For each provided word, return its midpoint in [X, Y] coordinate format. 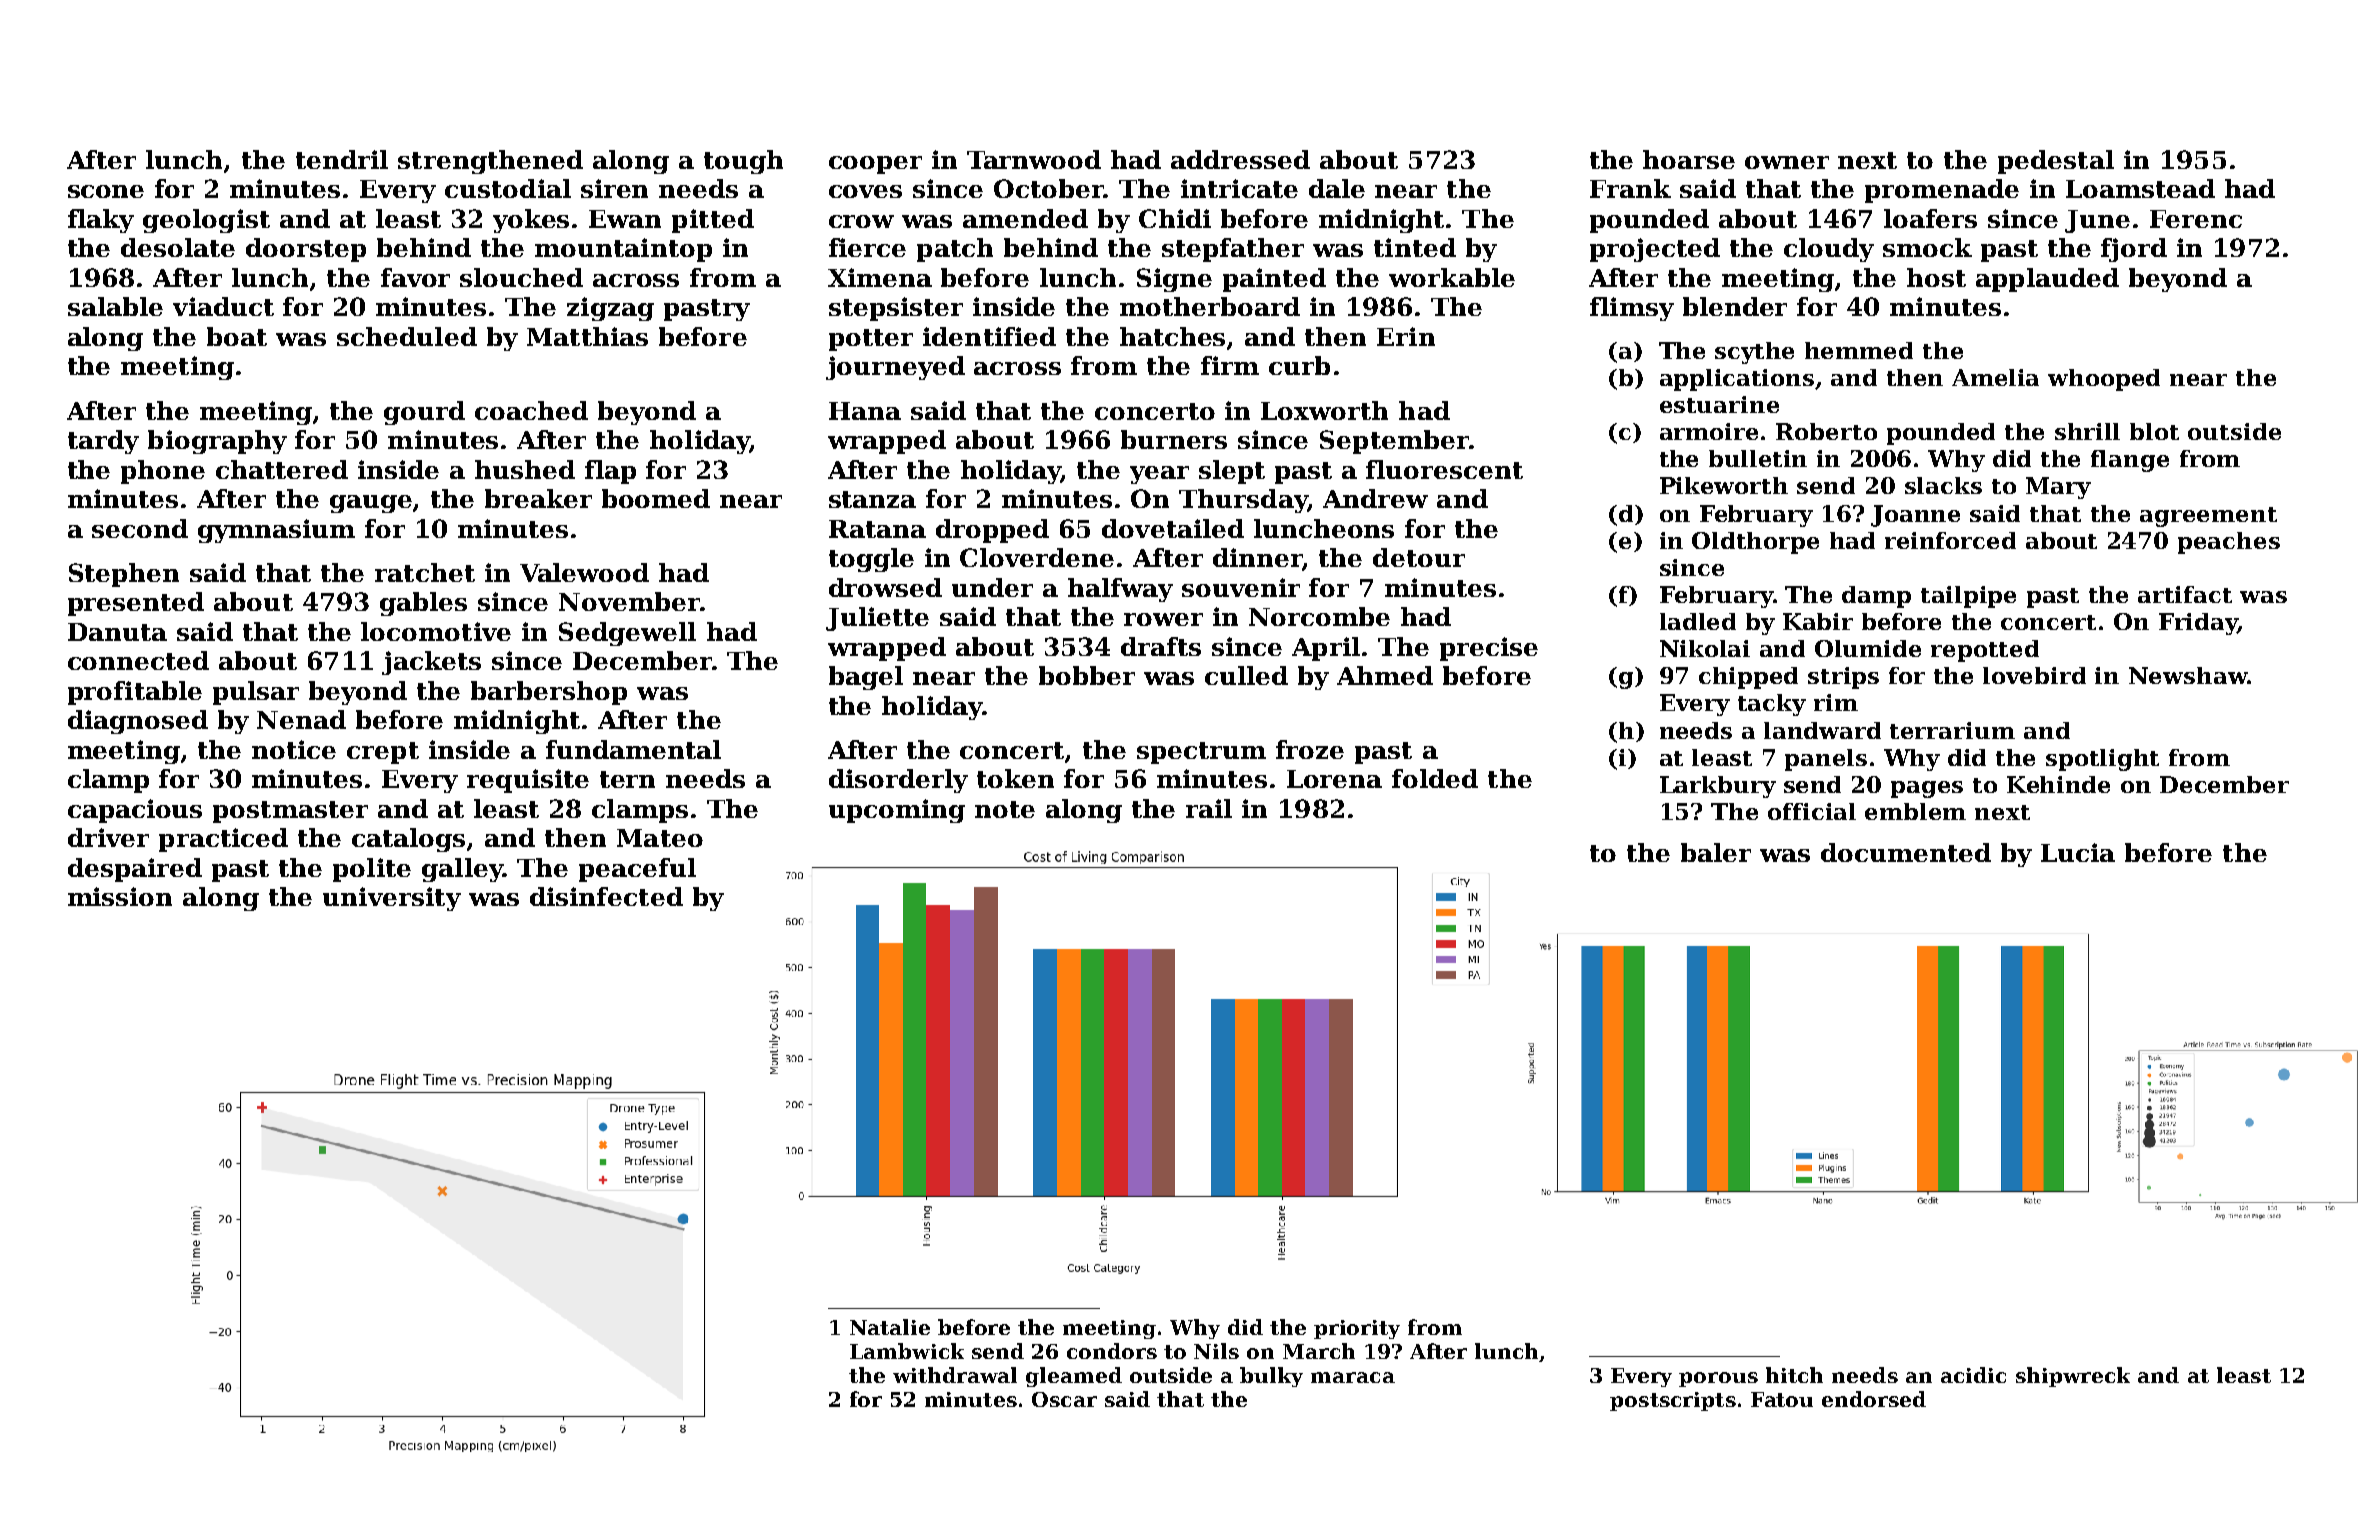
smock [1927, 247]
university [392, 899]
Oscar [1064, 1399]
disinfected [606, 896]
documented [1906, 852]
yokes [531, 221]
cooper [875, 165]
